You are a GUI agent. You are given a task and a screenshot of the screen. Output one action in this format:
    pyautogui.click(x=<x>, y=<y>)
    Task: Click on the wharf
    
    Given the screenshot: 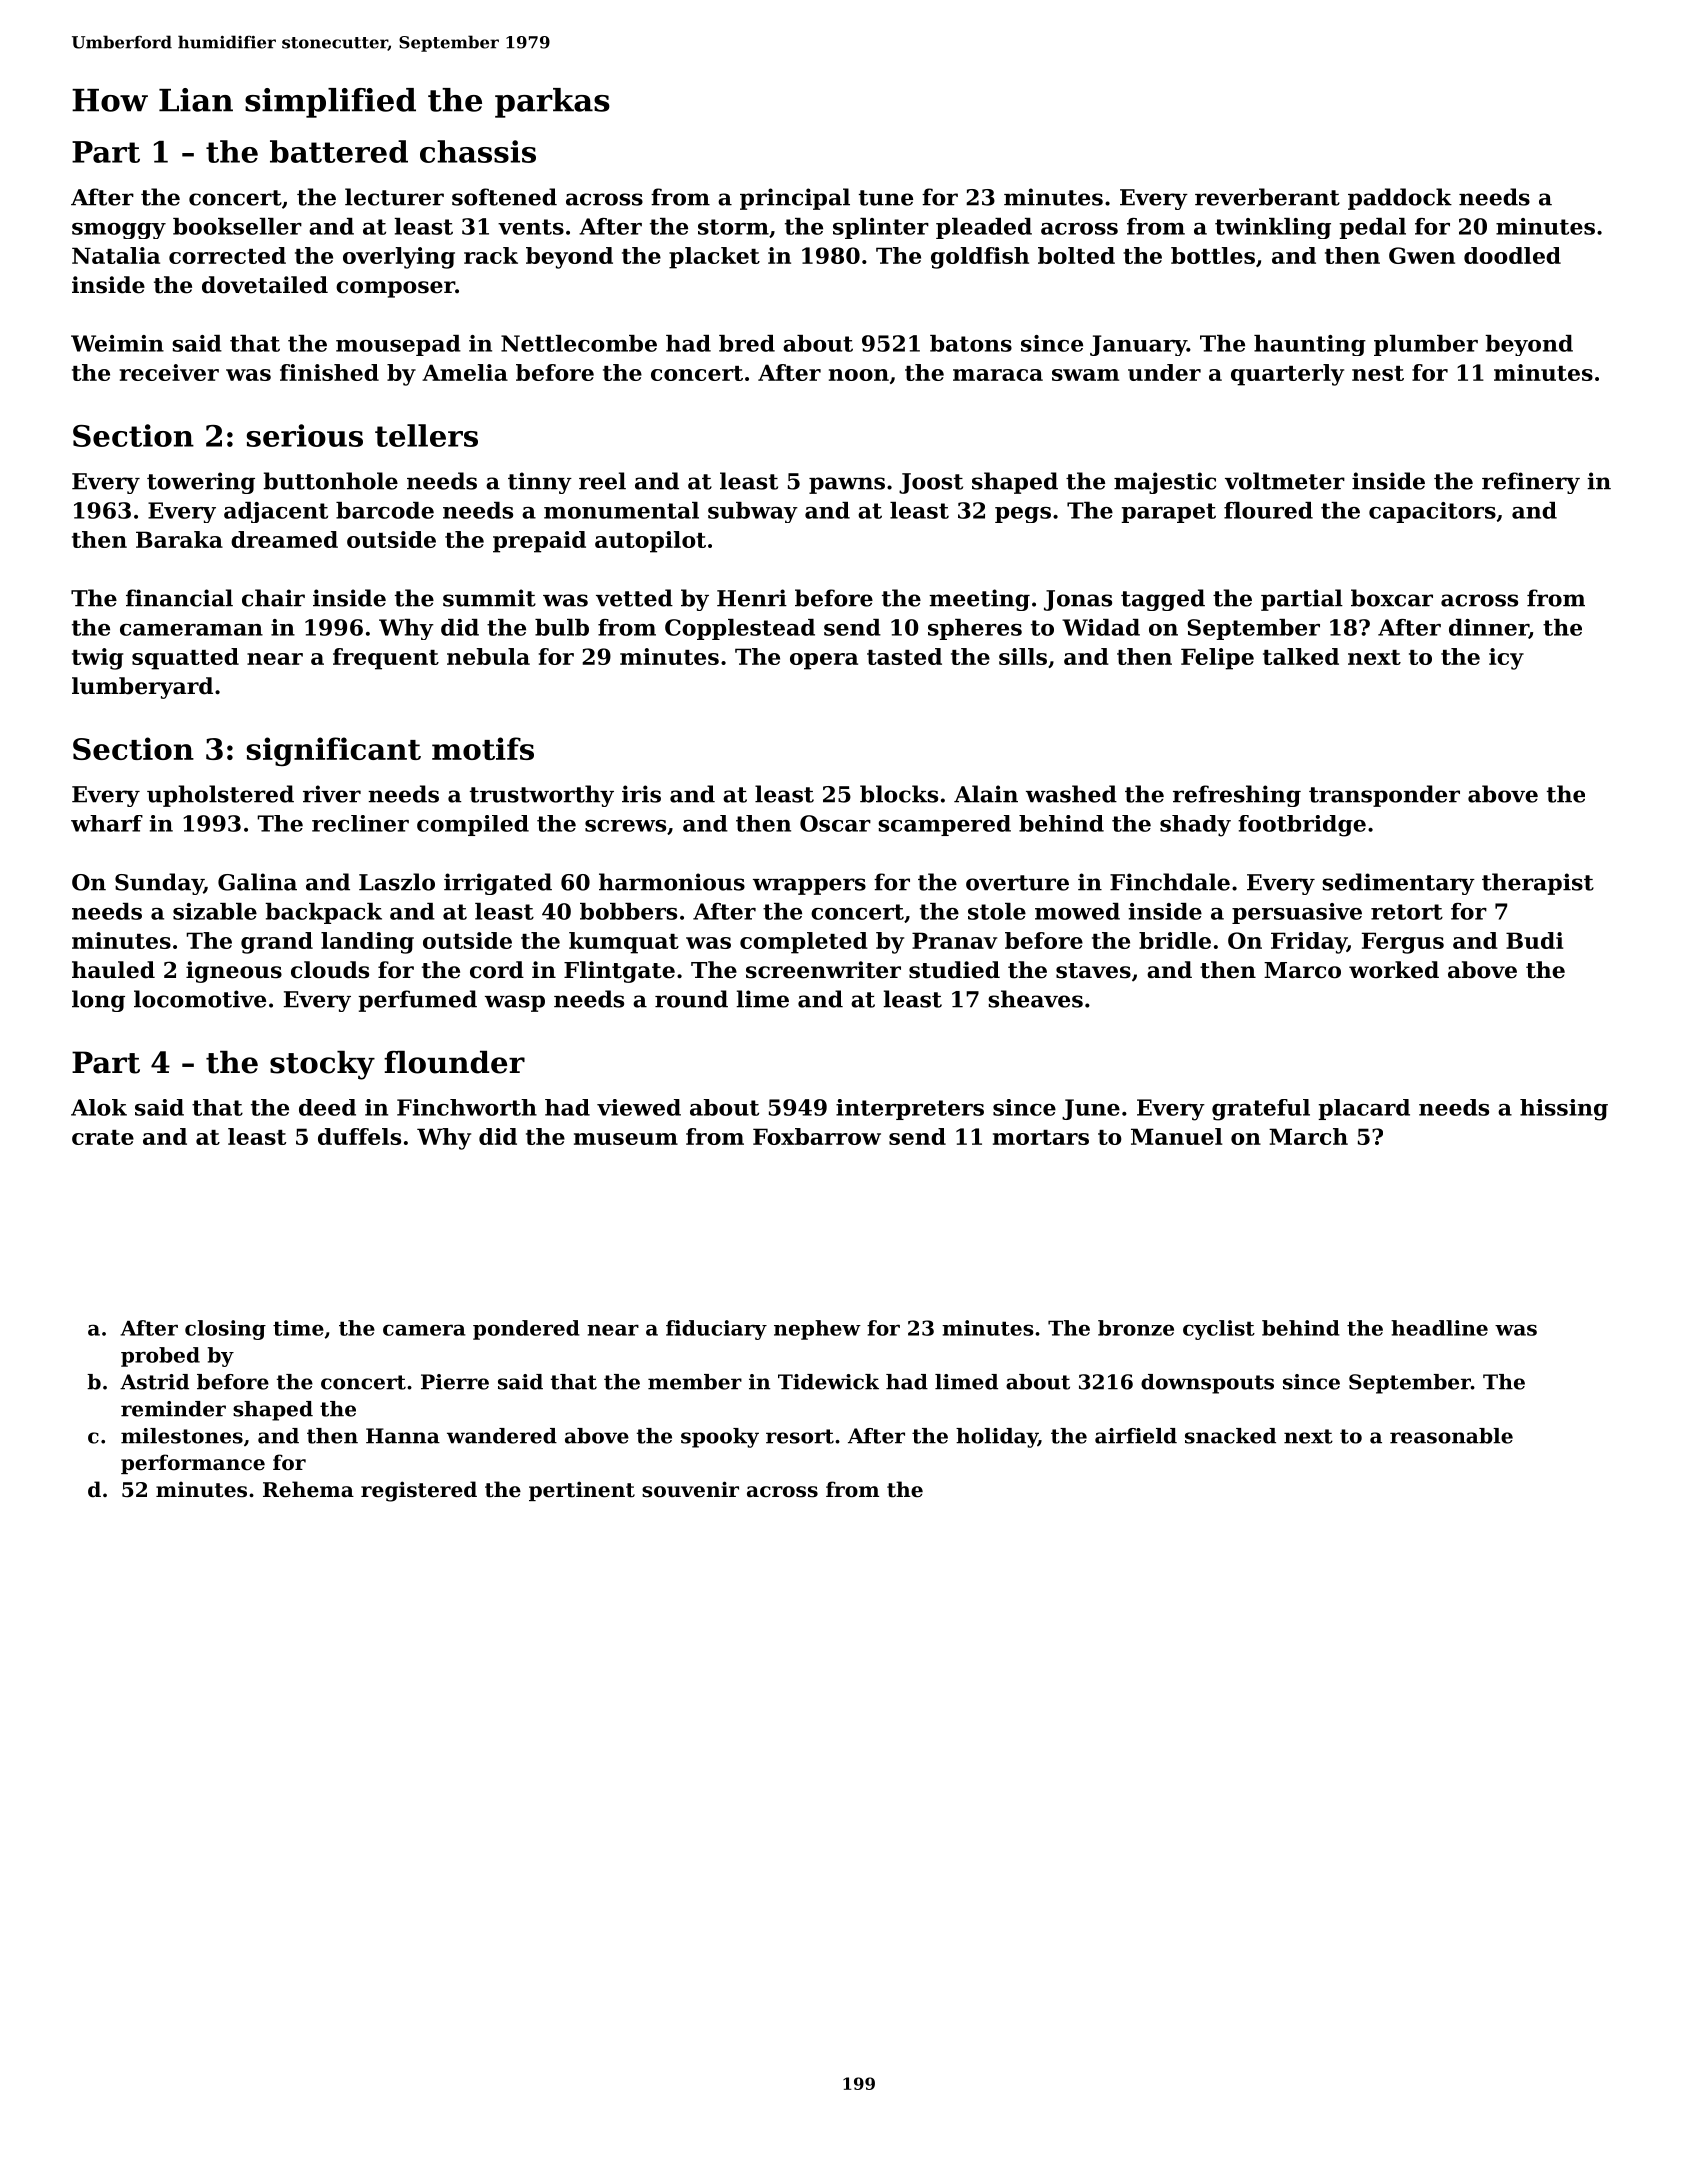 What is the action you would take?
    pyautogui.click(x=107, y=823)
